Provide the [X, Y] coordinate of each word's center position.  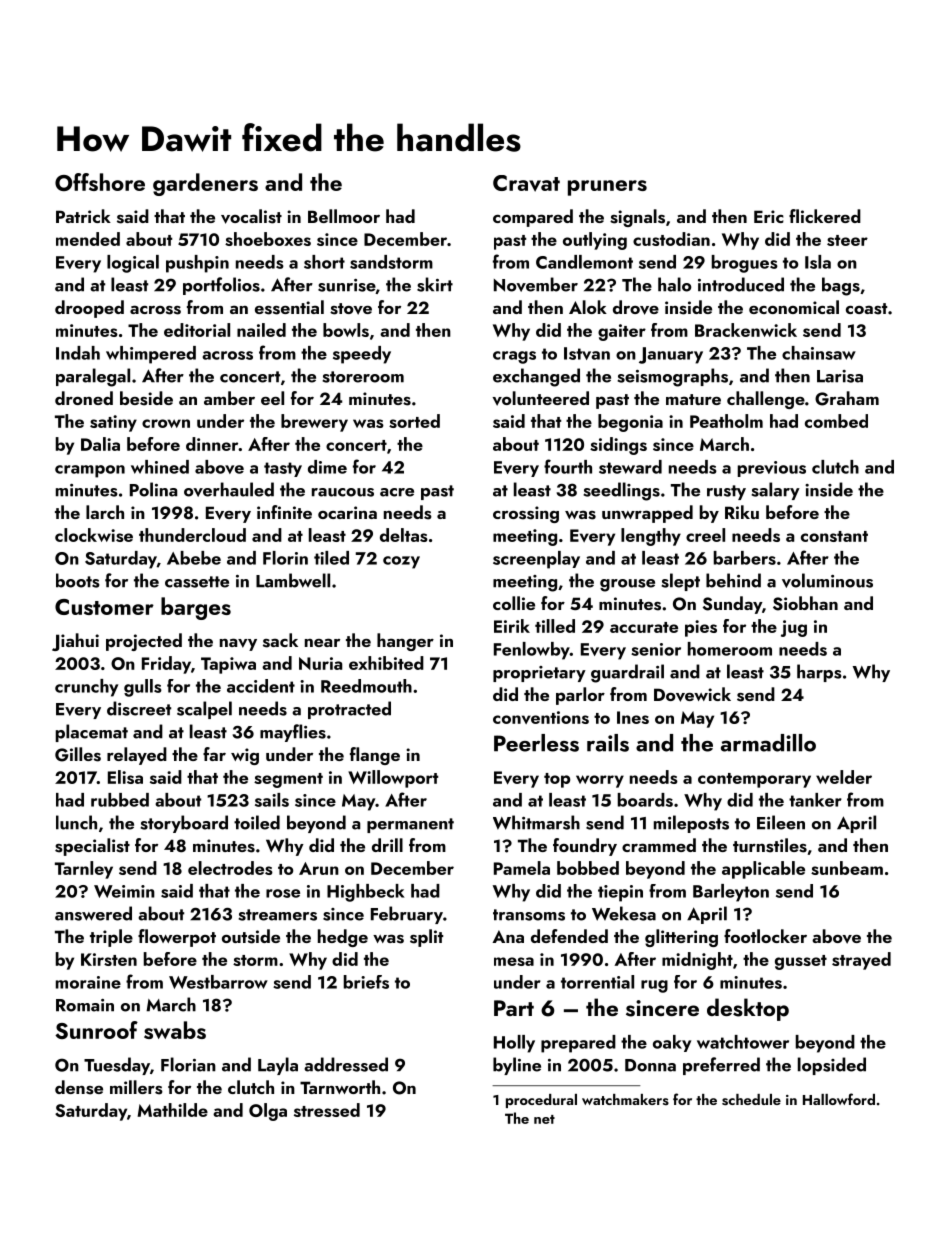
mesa [514, 961]
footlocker [765, 936]
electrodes [230, 868]
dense [79, 1087]
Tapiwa [228, 665]
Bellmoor [344, 216]
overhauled [229, 489]
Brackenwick [746, 330]
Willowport [393, 779]
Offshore [100, 182]
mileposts [691, 824]
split [426, 938]
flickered [825, 216]
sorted [414, 421]
